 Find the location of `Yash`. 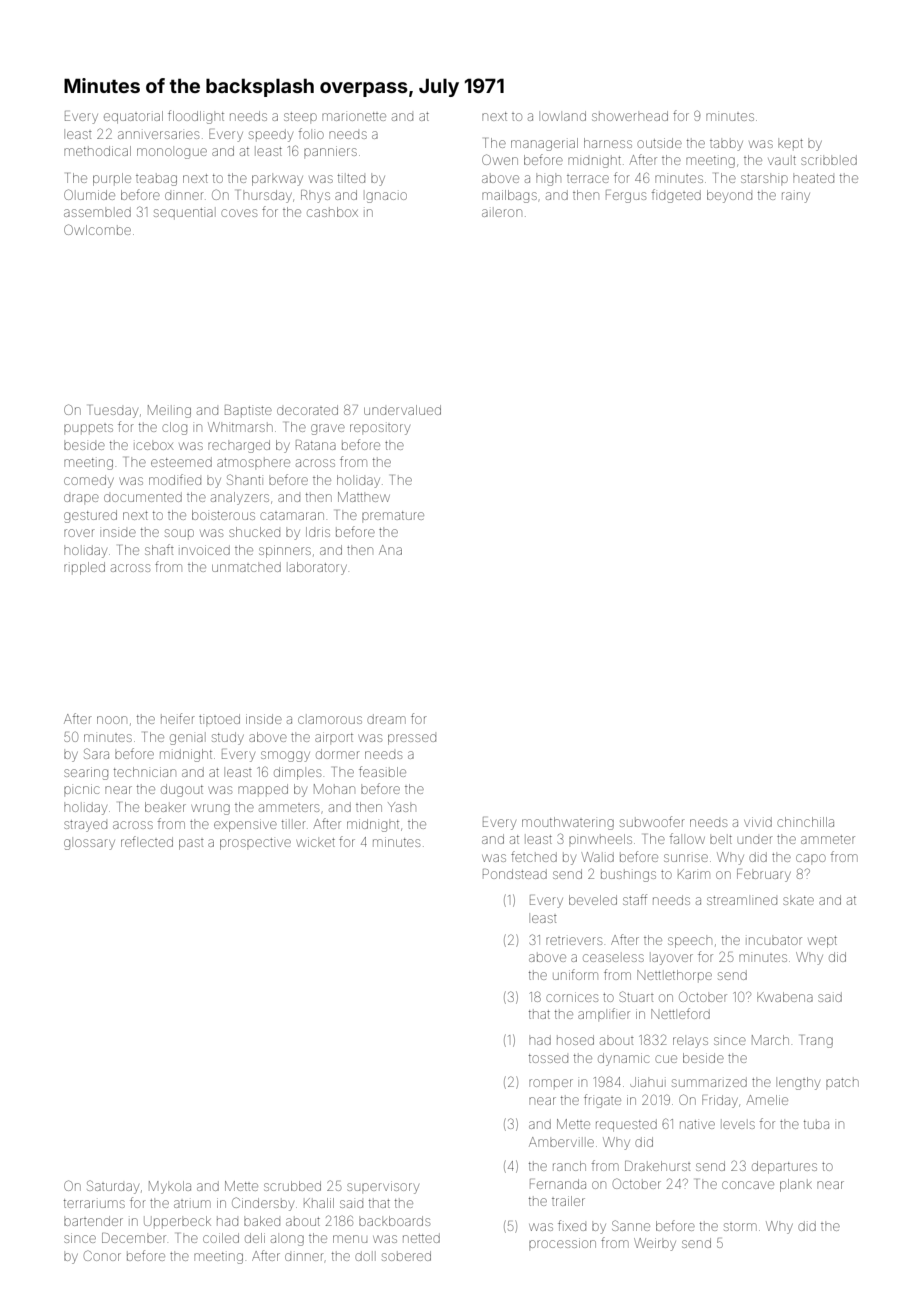

Yash is located at coordinates (402, 807).
